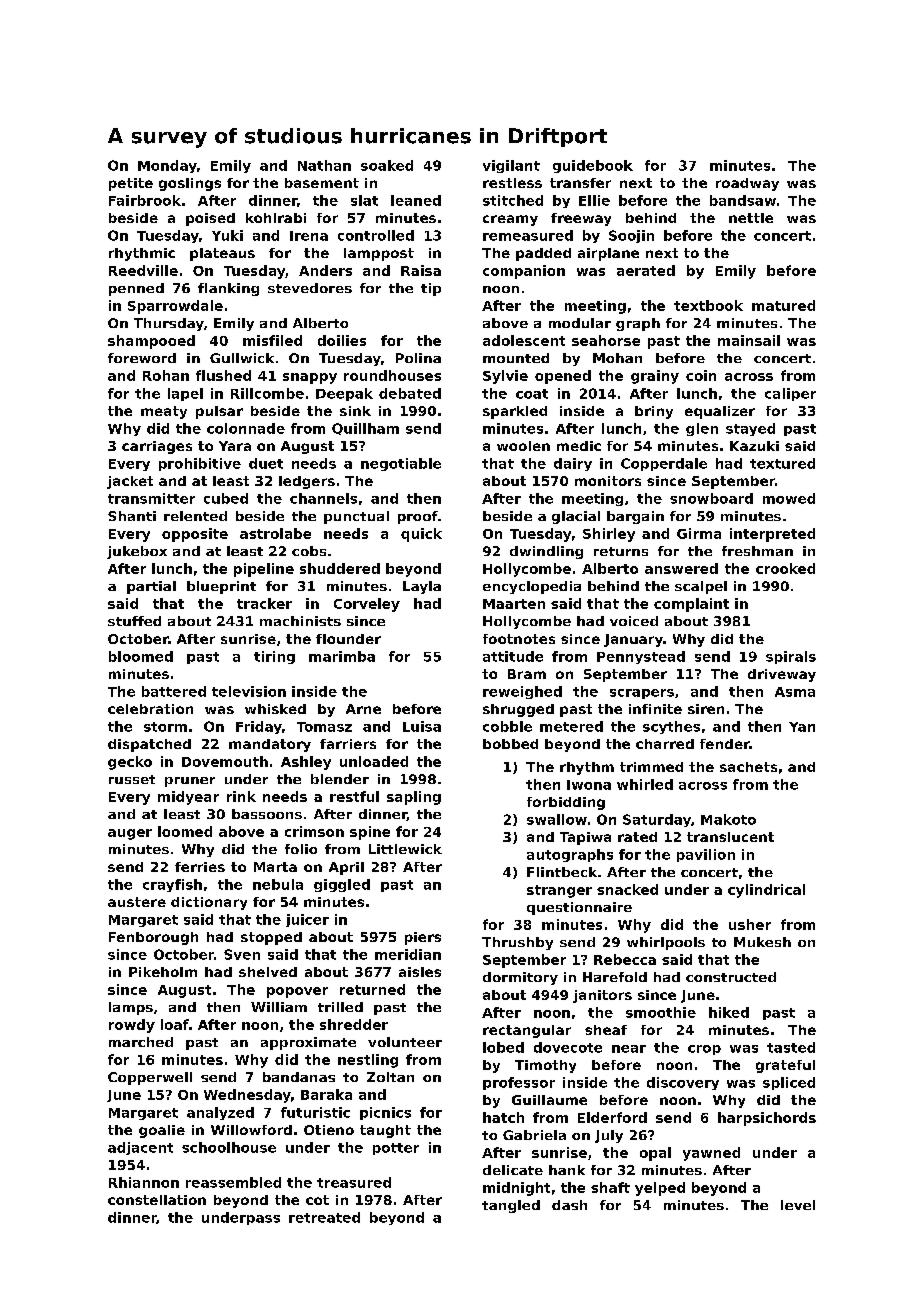  I want to click on retreated, so click(324, 1217).
